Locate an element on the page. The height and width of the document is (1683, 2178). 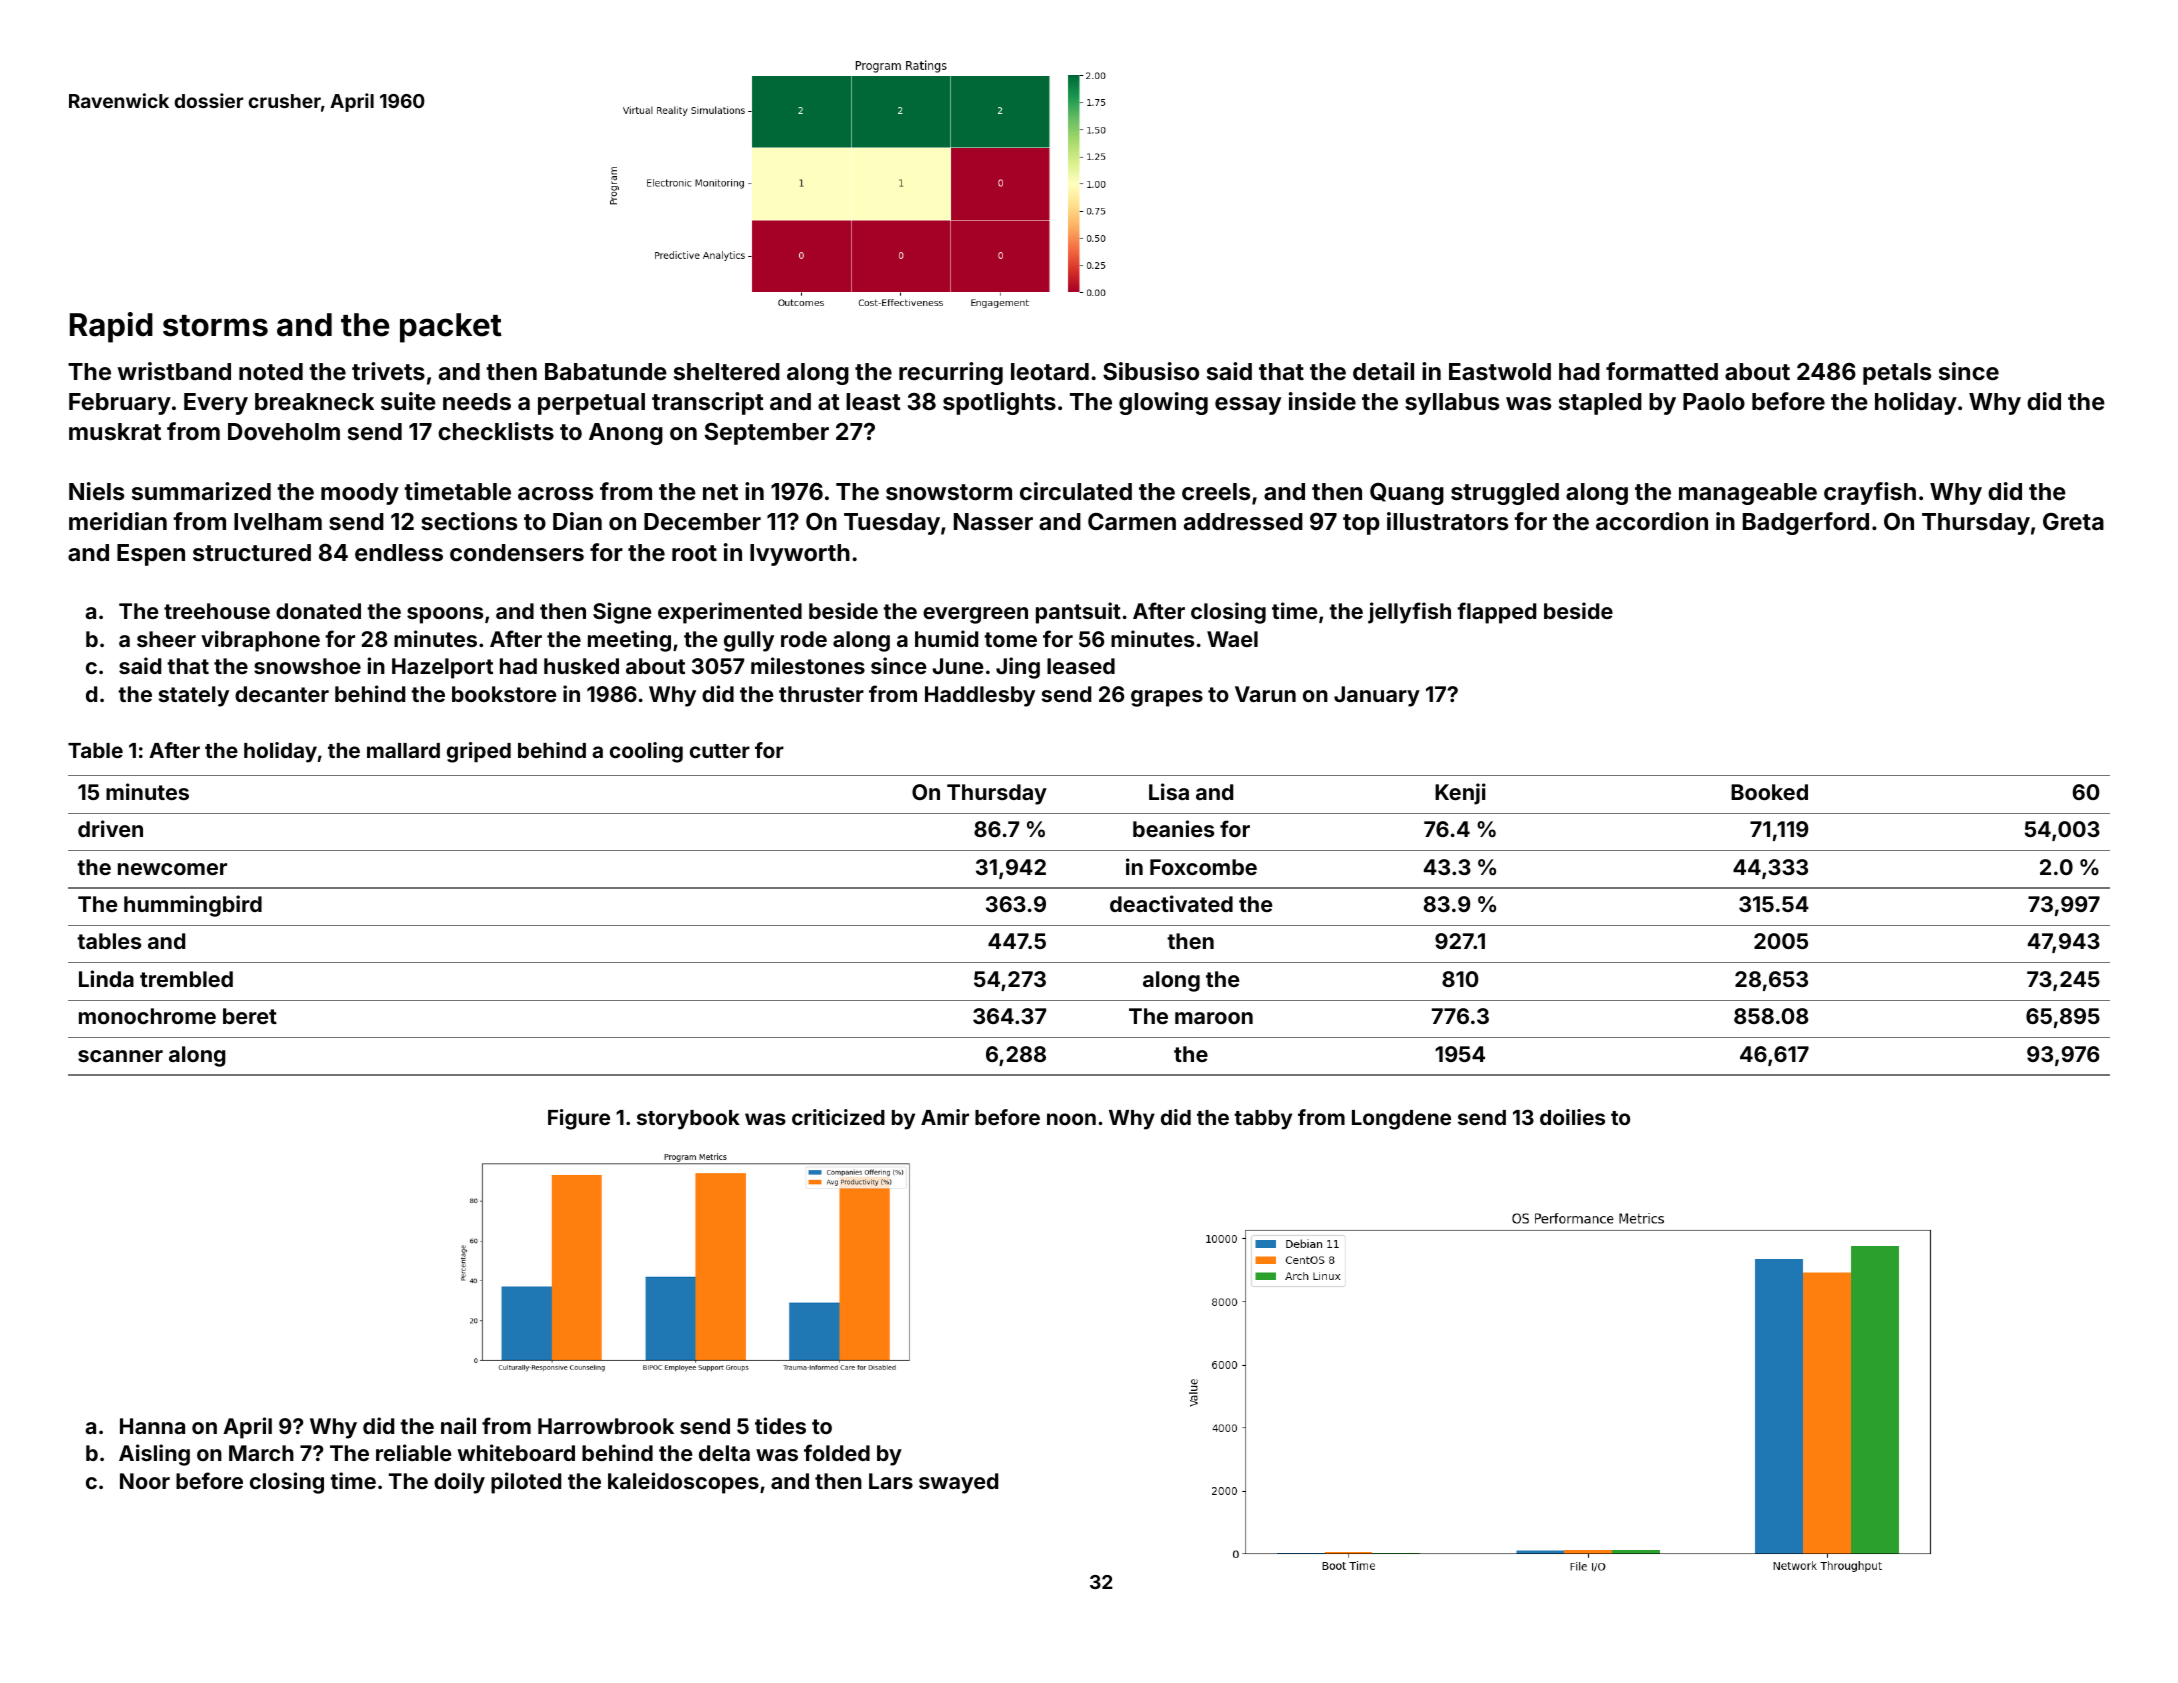
nail is located at coordinates (458, 1425).
